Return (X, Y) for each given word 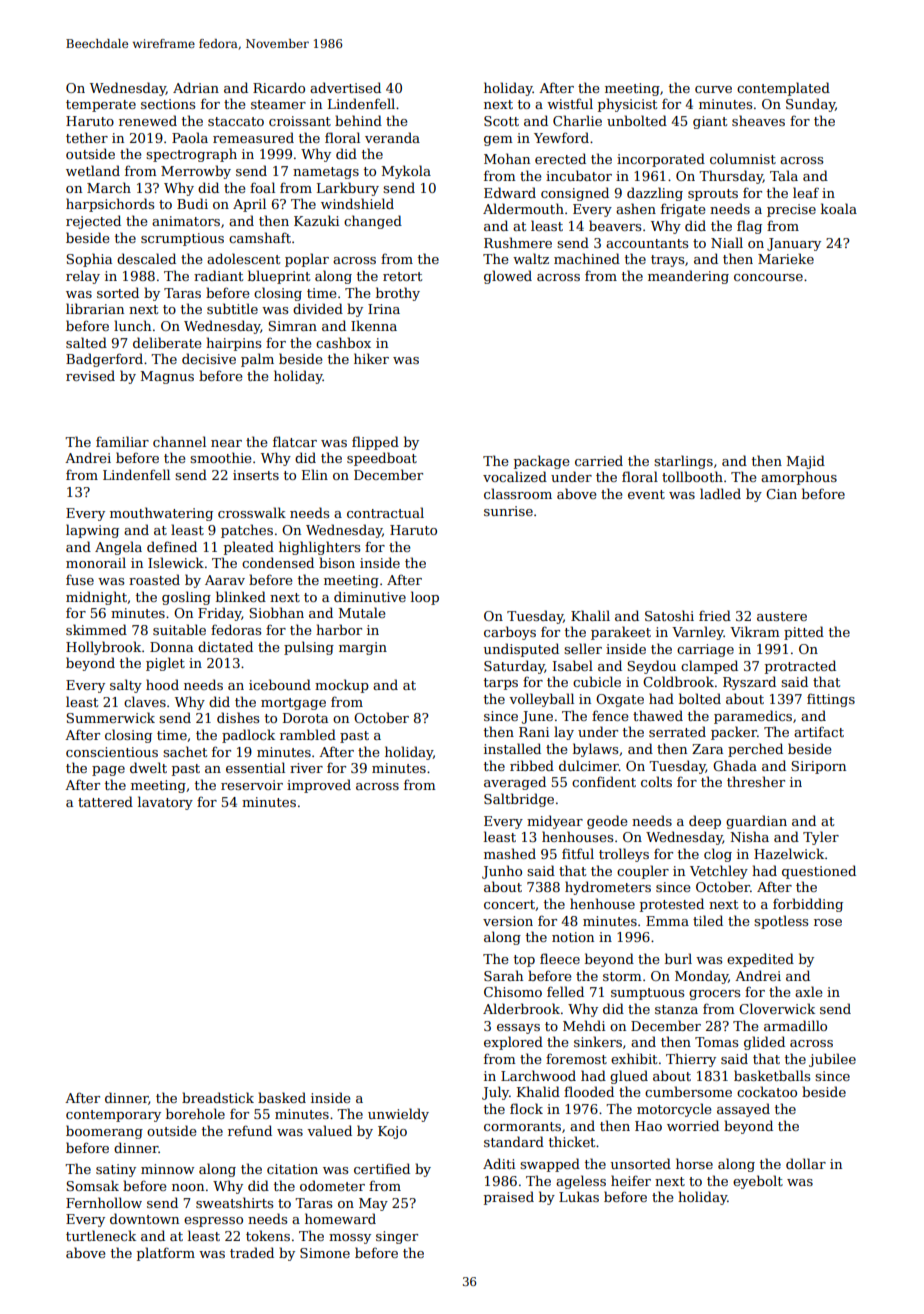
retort (402, 276)
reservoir (252, 785)
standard (514, 1141)
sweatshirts (234, 1202)
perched (755, 750)
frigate (683, 210)
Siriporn (818, 767)
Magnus (167, 377)
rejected (93, 222)
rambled (308, 734)
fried (715, 615)
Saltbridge (519, 800)
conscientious (112, 752)
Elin (315, 474)
